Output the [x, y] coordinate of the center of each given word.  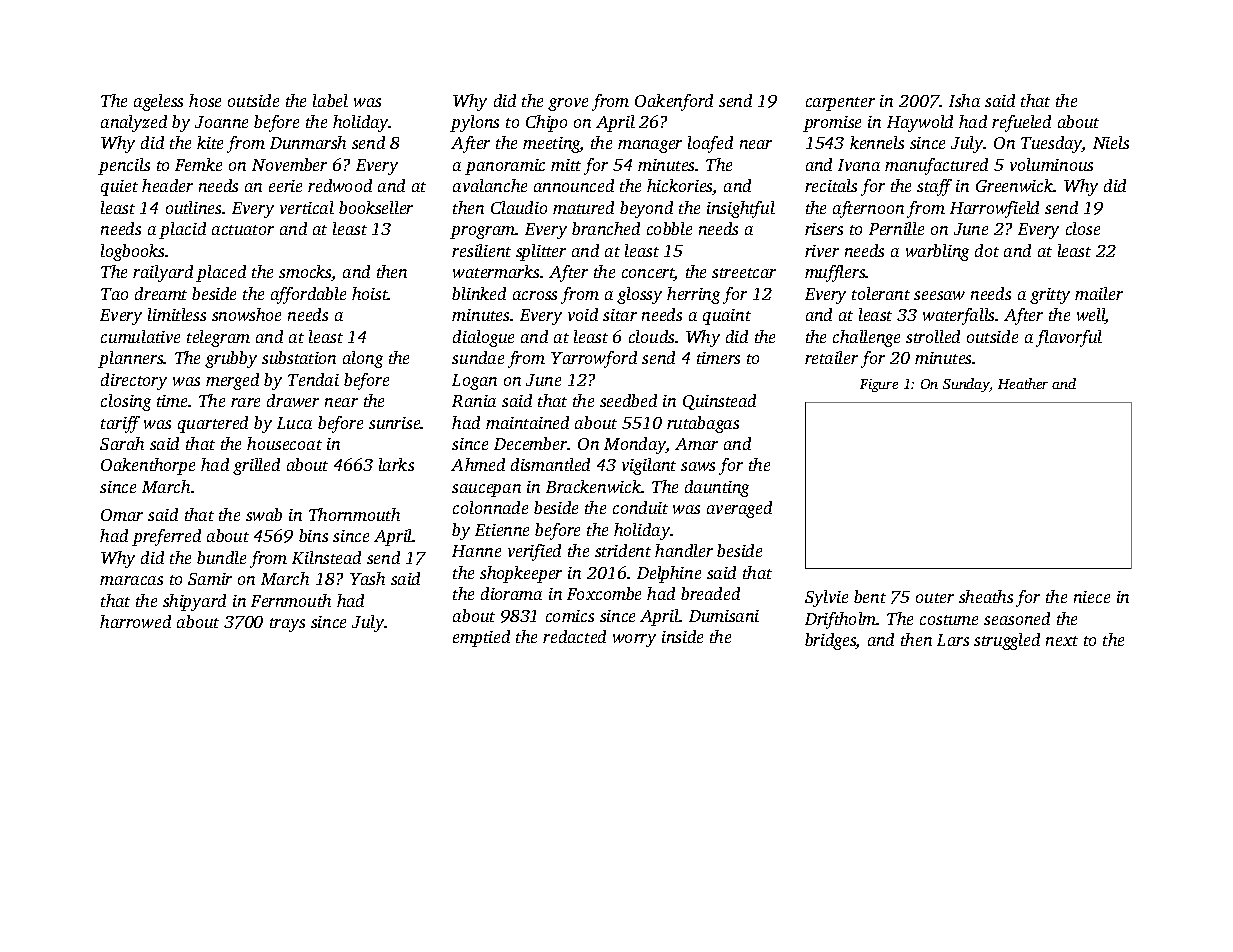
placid [182, 230]
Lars [953, 640]
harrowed [135, 621]
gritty [1050, 296]
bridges [830, 641]
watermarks [496, 271]
